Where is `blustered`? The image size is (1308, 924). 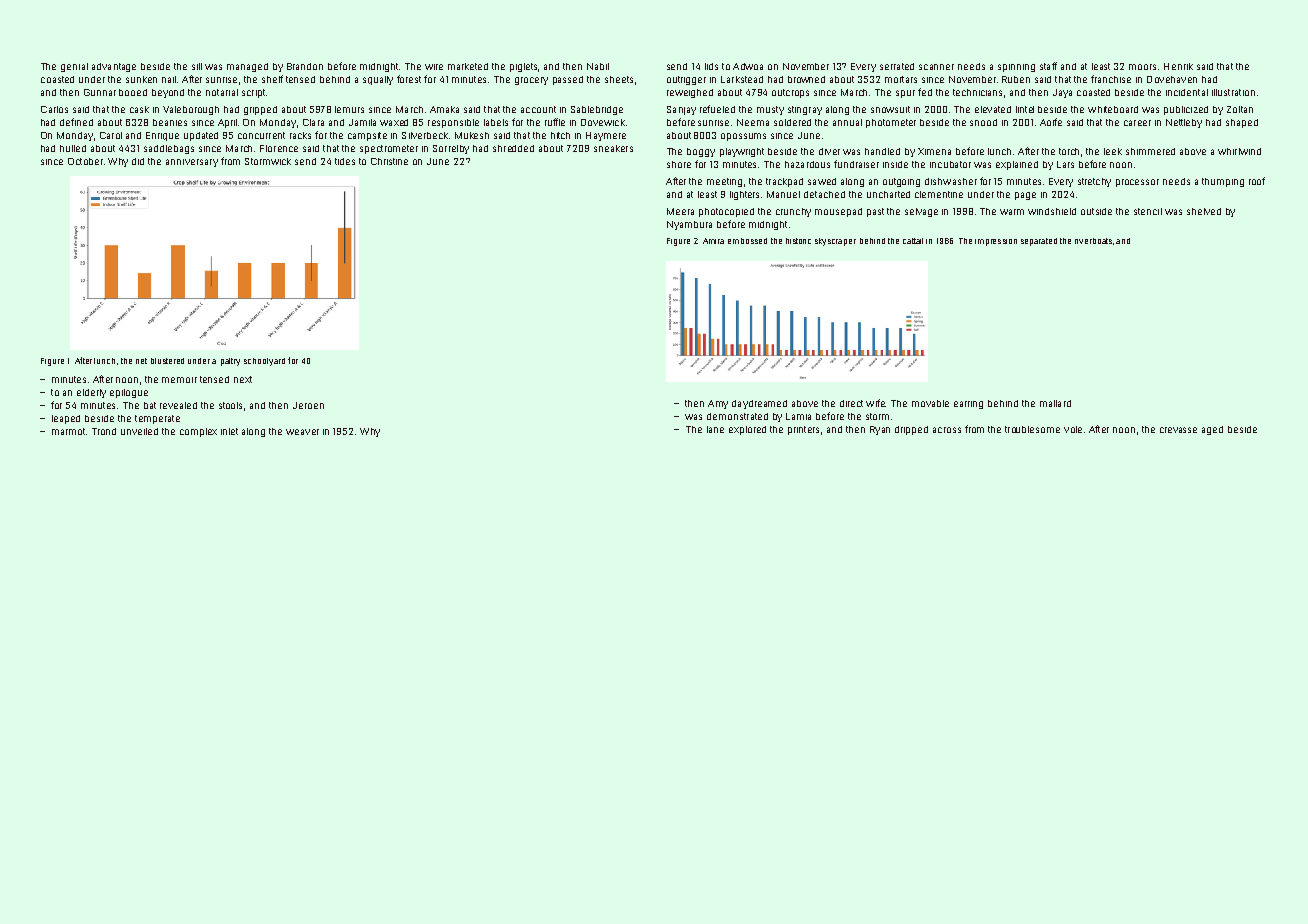
blustered is located at coordinates (167, 361).
